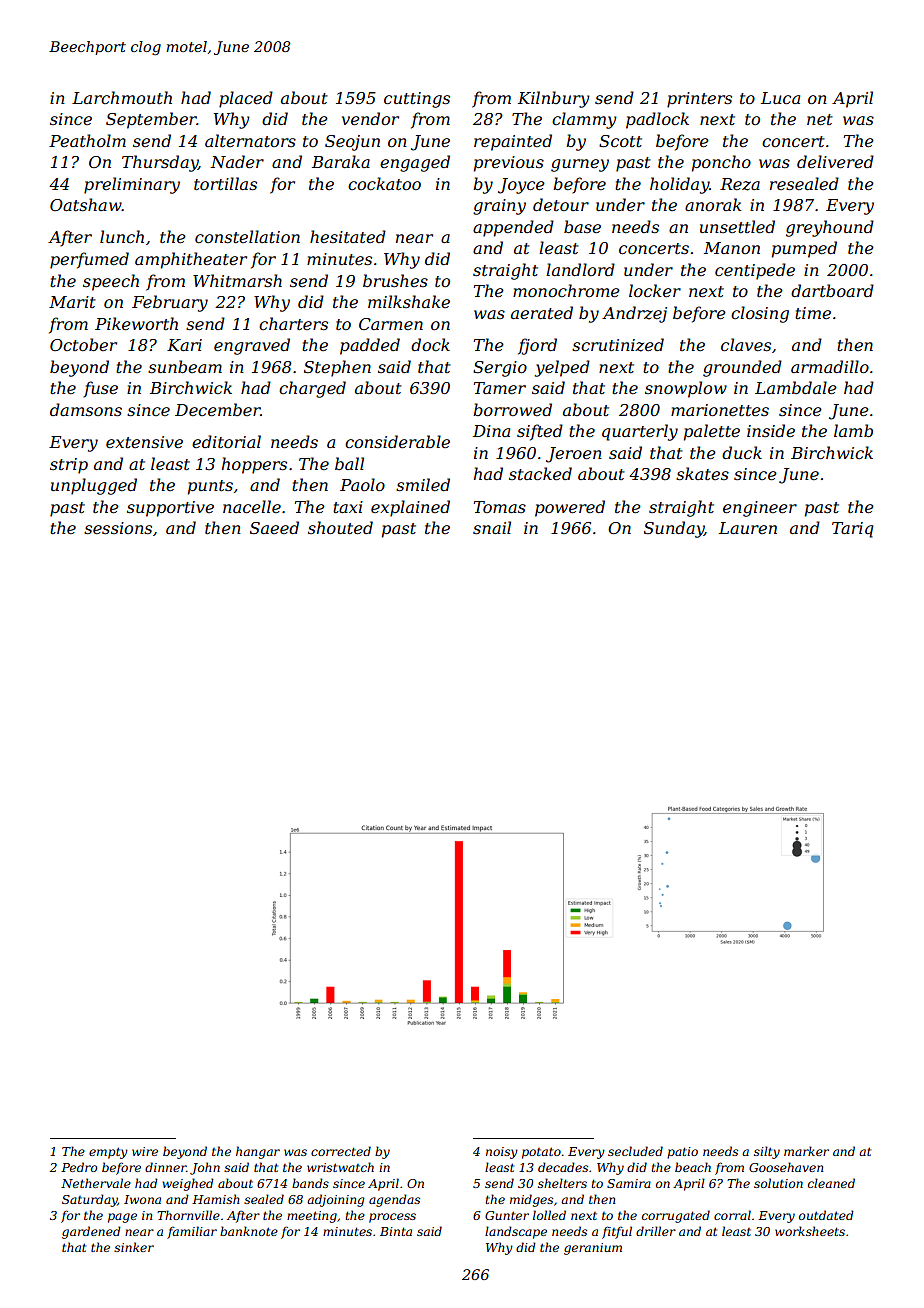 This image has height=1308, width=924. Describe the element at coordinates (165, 1167) in the image. I see `dinner` at that location.
